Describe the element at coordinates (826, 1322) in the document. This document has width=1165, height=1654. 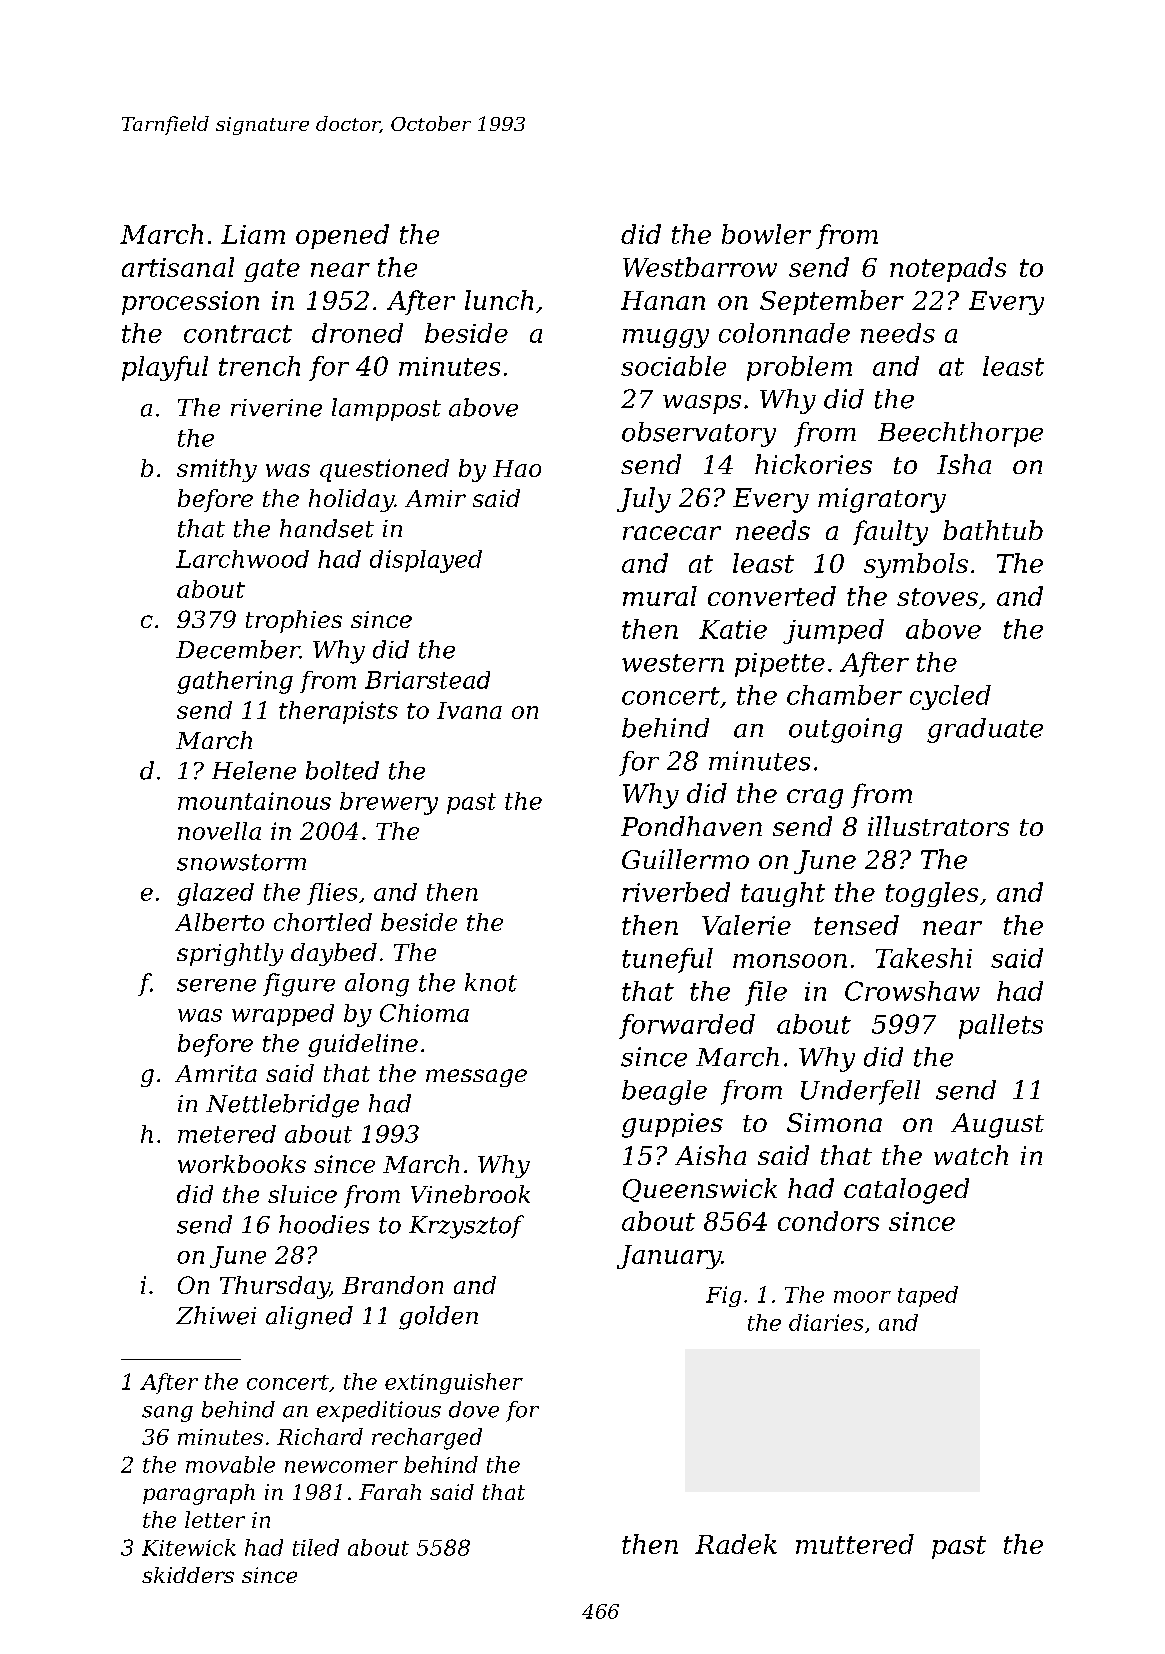
I see `diaries` at that location.
